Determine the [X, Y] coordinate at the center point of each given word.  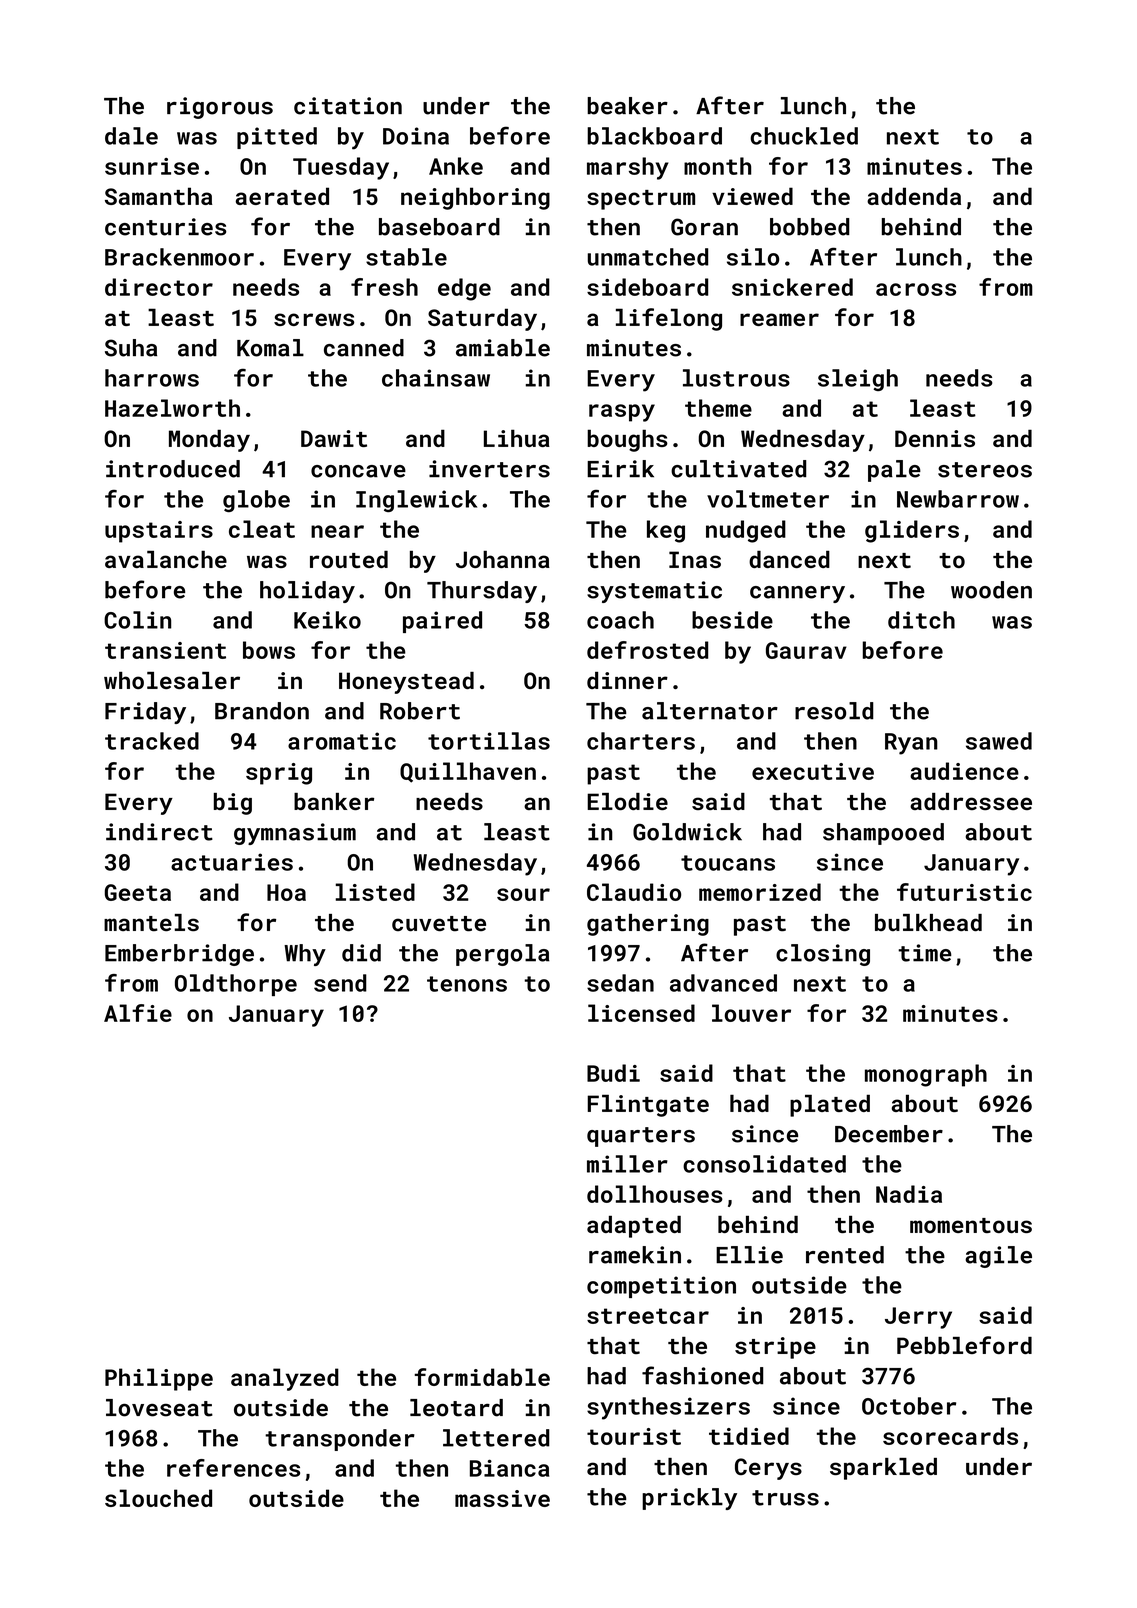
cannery [797, 594]
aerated [282, 196]
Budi [613, 1073]
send [340, 983]
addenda [914, 196]
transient [165, 650]
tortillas [489, 741]
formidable [482, 1377]
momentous [971, 1225]
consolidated [764, 1164]
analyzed [285, 1379]
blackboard [654, 136]
